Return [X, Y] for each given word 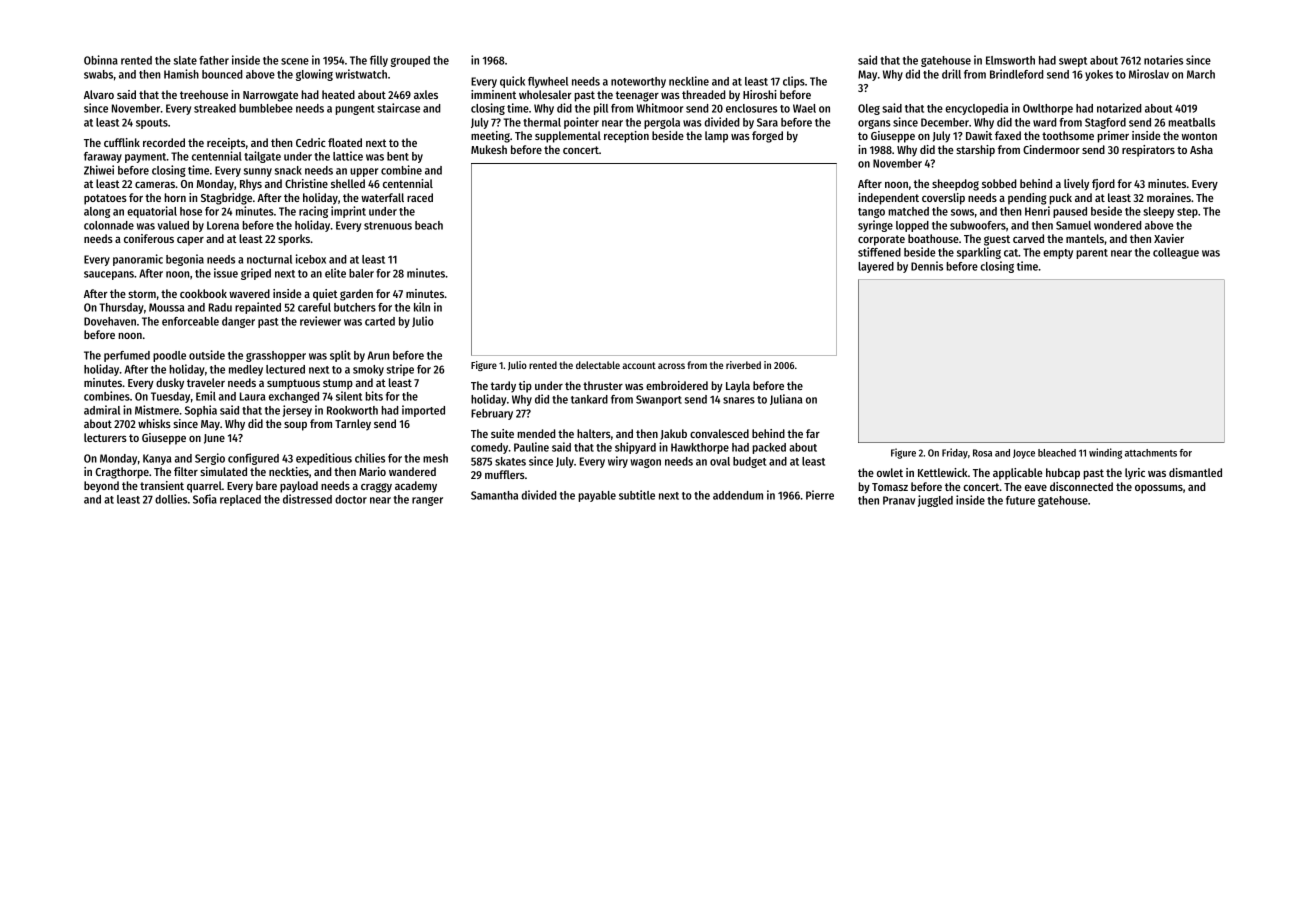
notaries [1163, 60]
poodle [169, 356]
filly [379, 61]
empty [1058, 254]
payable [597, 496]
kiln [422, 307]
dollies [171, 499]
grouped [410, 61]
